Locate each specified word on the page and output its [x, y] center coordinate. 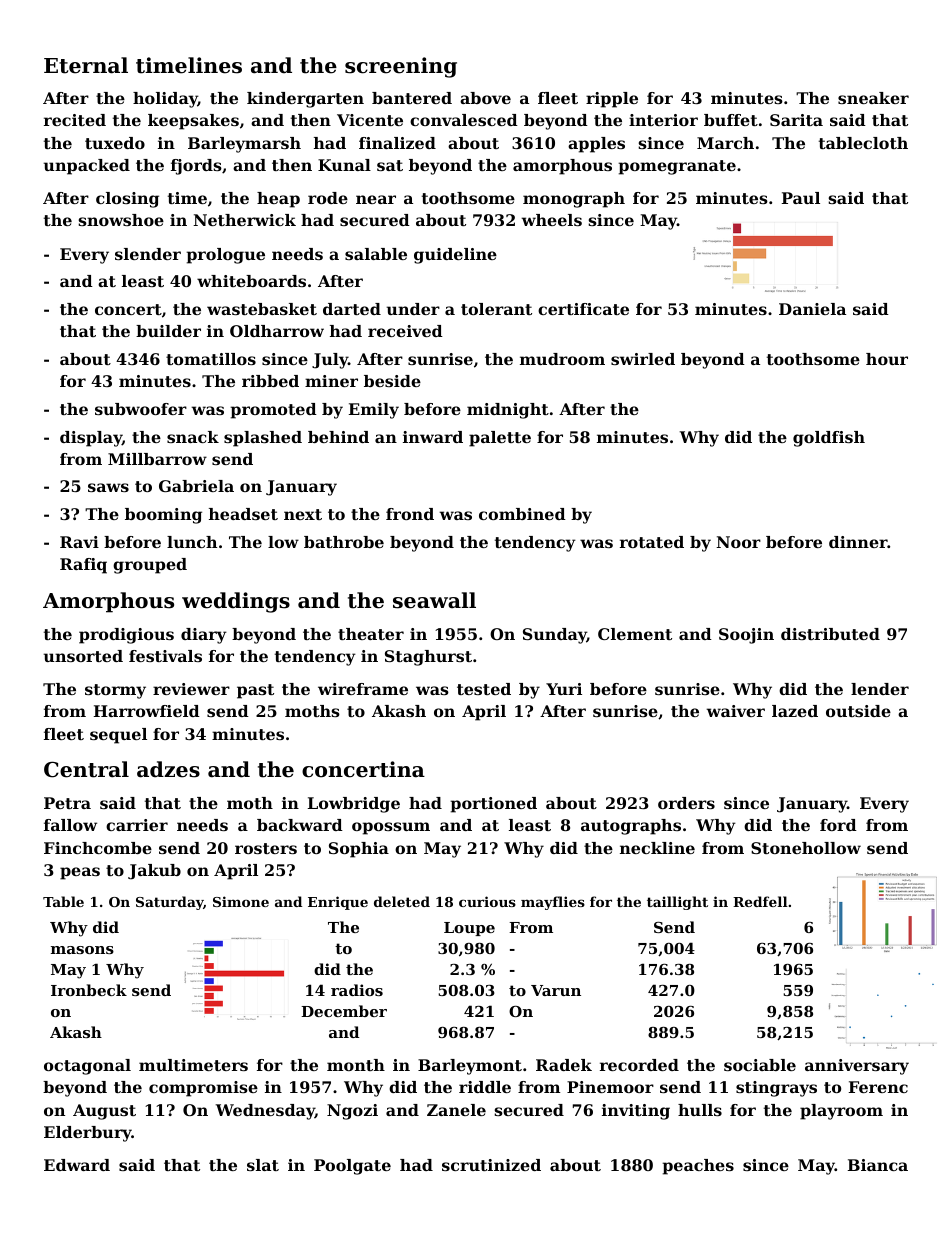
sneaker [873, 98]
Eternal [86, 65]
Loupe [469, 929]
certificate [583, 309]
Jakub [154, 872]
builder [168, 331]
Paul [801, 198]
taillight [677, 903]
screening [401, 67]
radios [357, 990]
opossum [391, 828]
